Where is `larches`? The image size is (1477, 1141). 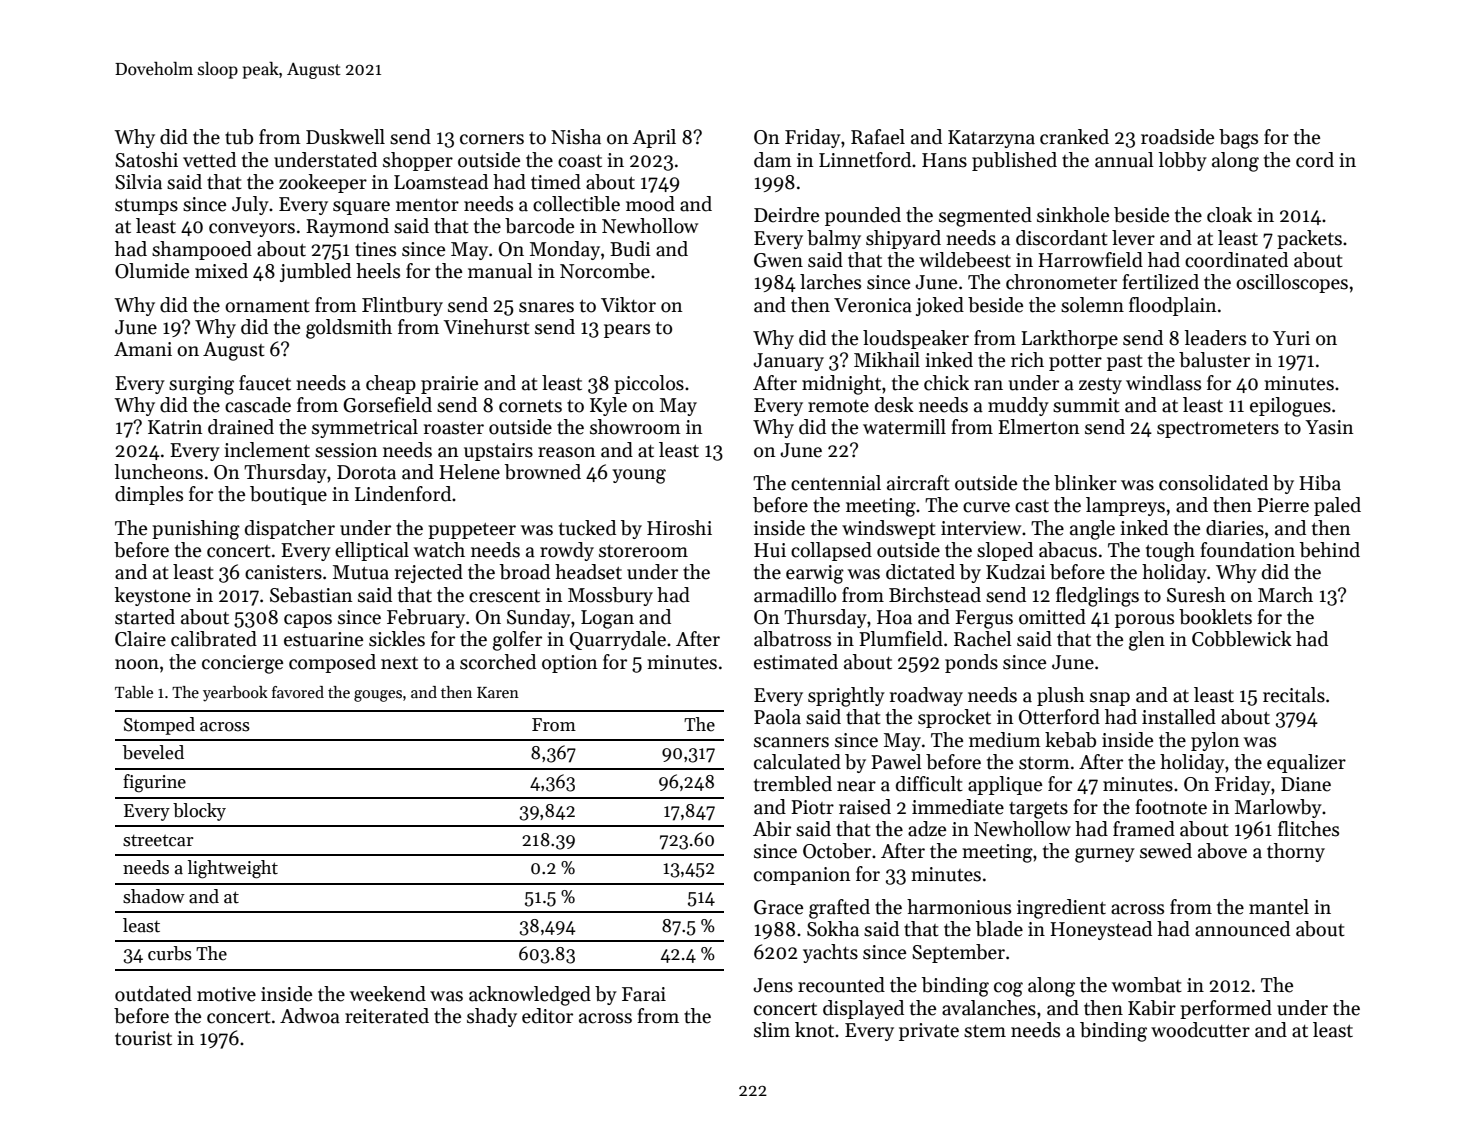 larches is located at coordinates (830, 282).
